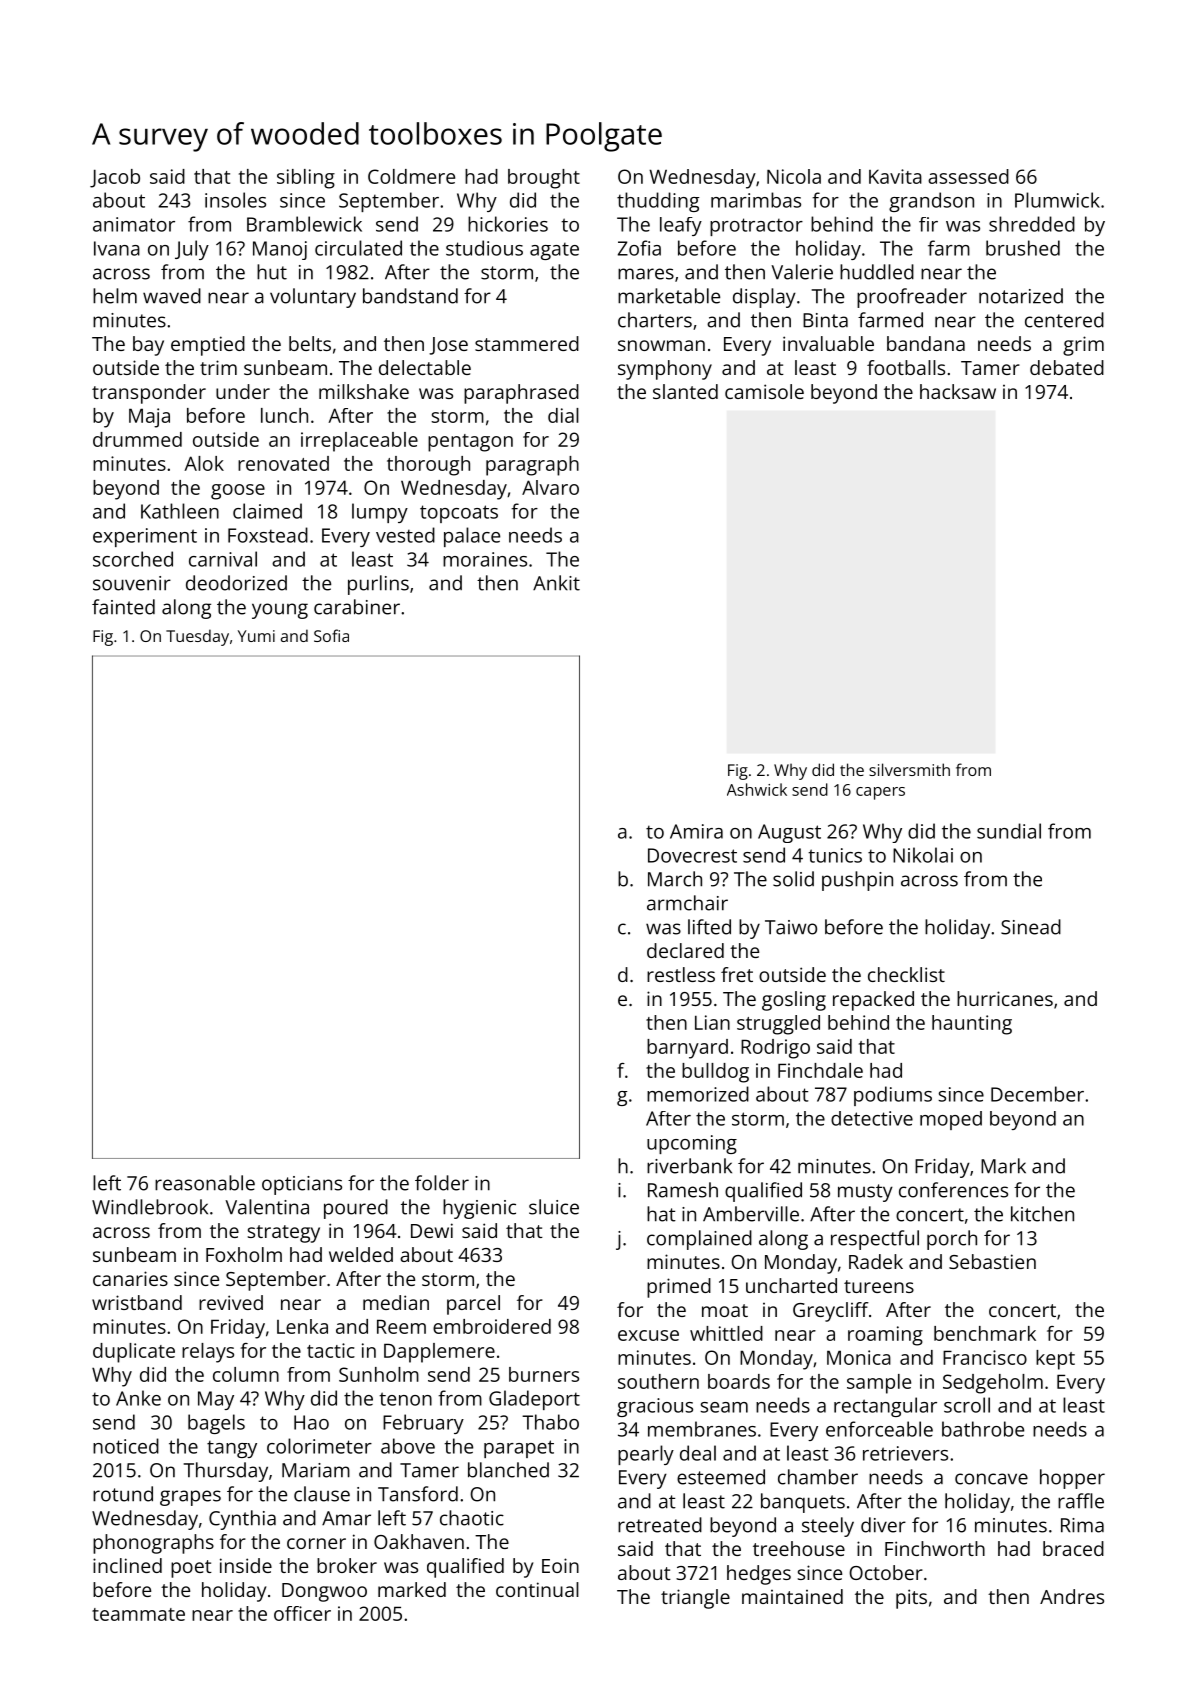 This page has width=1197, height=1693. What do you see at coordinates (695, 1599) in the page?
I see `triangle` at bounding box center [695, 1599].
